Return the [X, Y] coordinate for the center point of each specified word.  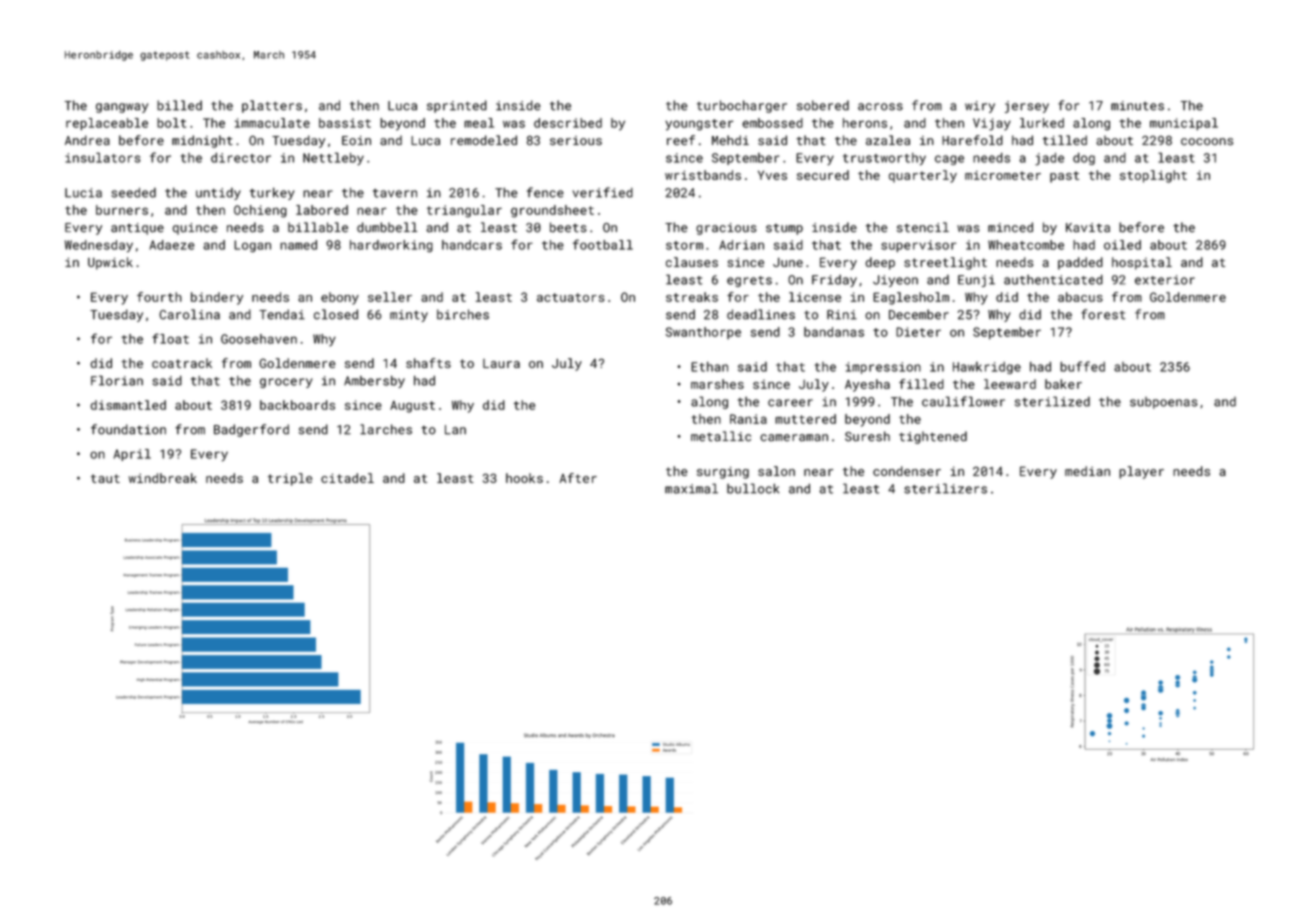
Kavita [1088, 228]
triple [290, 479]
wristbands [703, 175]
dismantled [128, 405]
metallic [721, 436]
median [1087, 471]
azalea [888, 140]
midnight [202, 141]
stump [784, 229]
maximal [691, 488]
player [1141, 472]
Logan [252, 246]
